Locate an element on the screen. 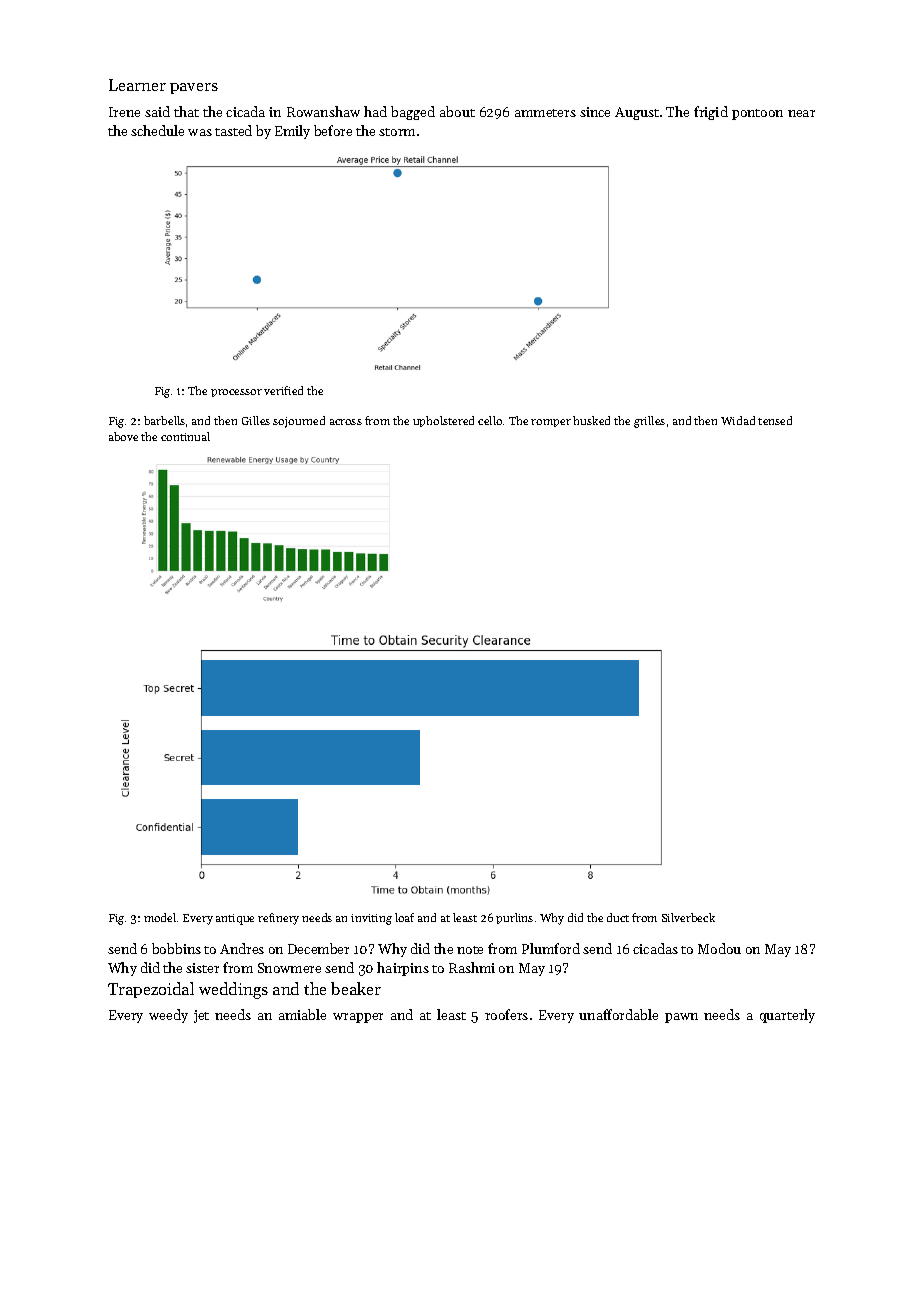  about is located at coordinates (457, 111).
